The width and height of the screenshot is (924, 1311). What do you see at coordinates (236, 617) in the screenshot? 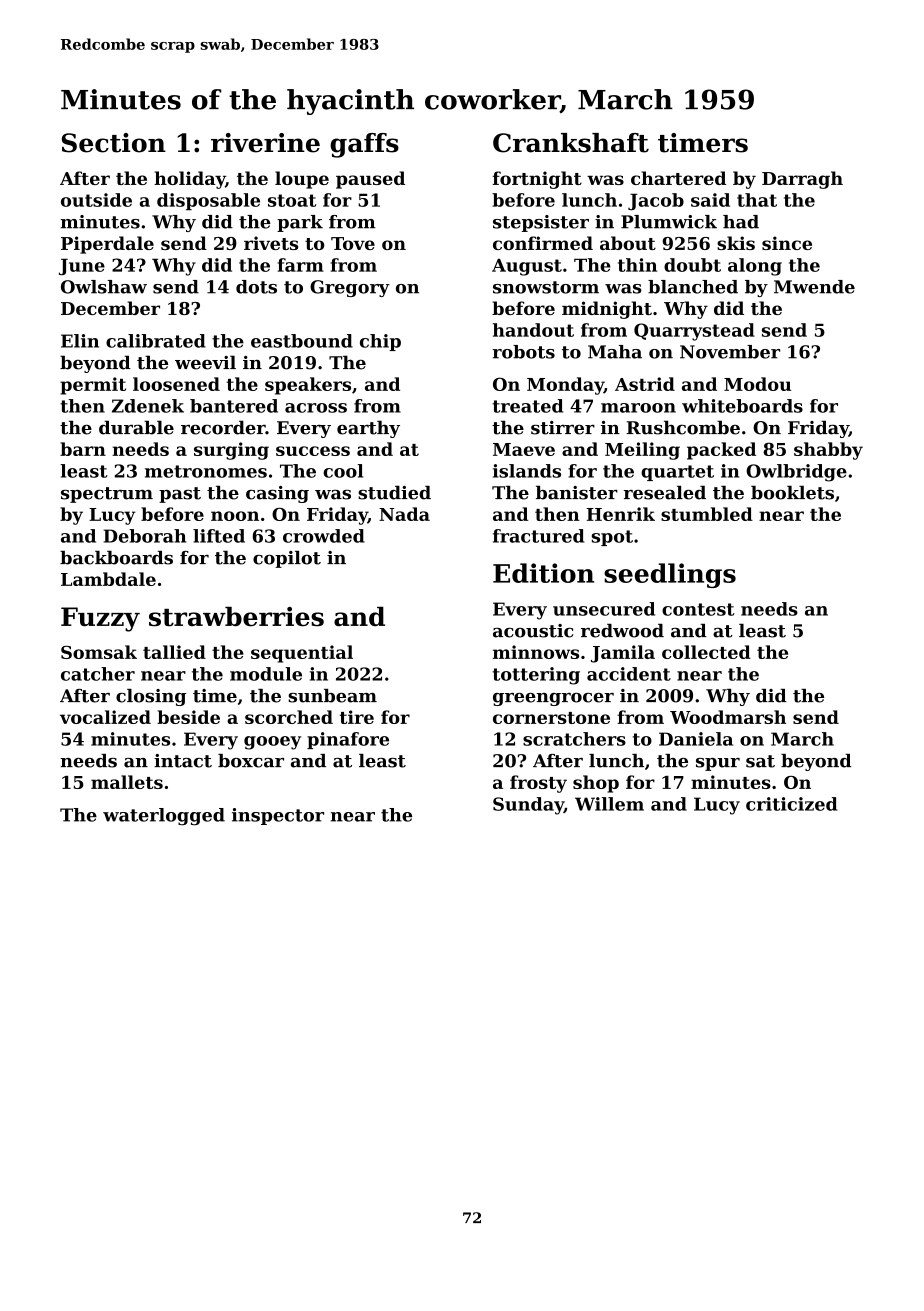
I see `strawberries` at bounding box center [236, 617].
